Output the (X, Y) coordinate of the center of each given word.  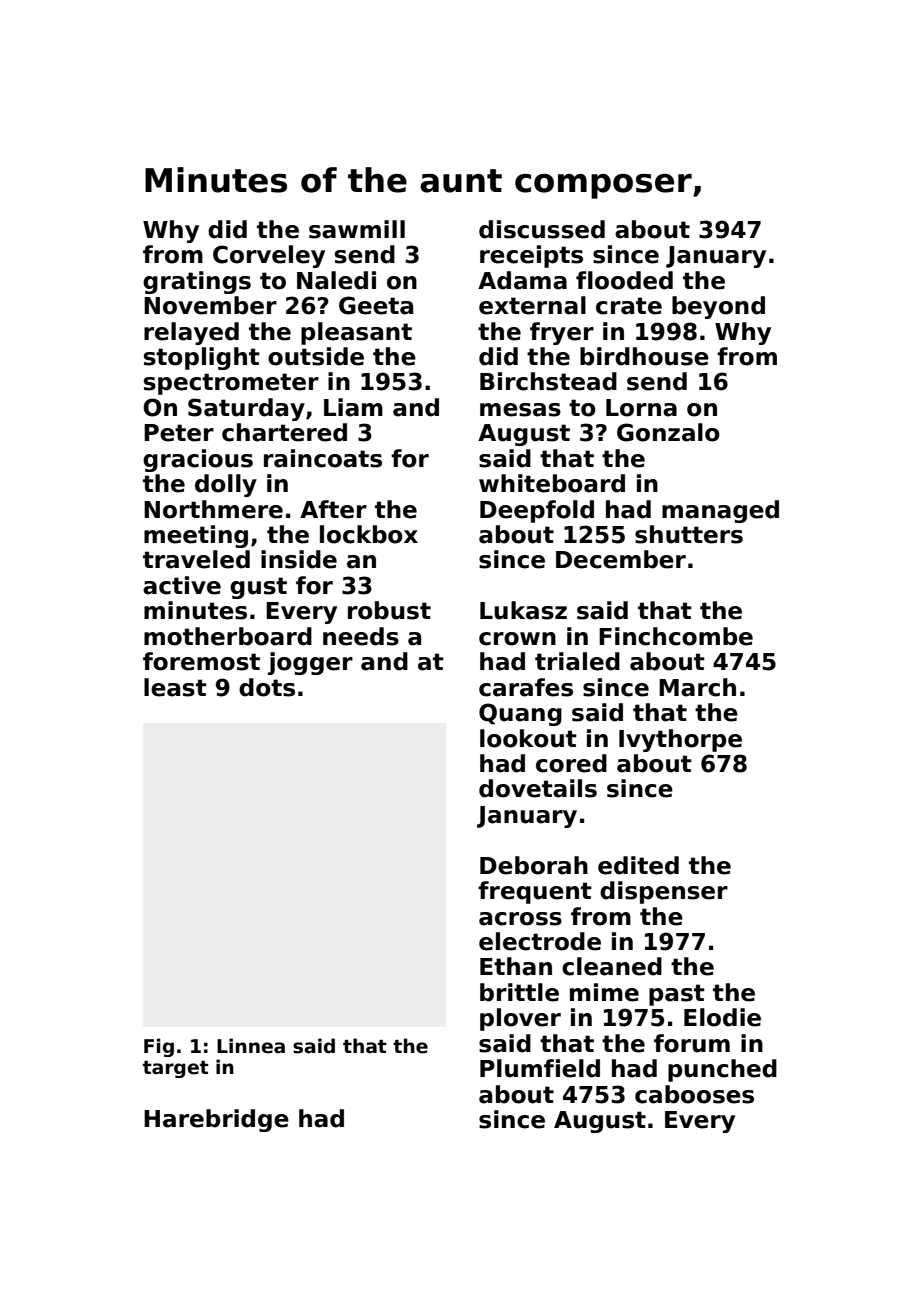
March (697, 687)
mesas (520, 410)
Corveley (269, 256)
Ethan (516, 966)
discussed (542, 229)
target (176, 1069)
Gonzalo (668, 432)
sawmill (357, 229)
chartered (284, 432)
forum (692, 1043)
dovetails (538, 788)
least (175, 687)
